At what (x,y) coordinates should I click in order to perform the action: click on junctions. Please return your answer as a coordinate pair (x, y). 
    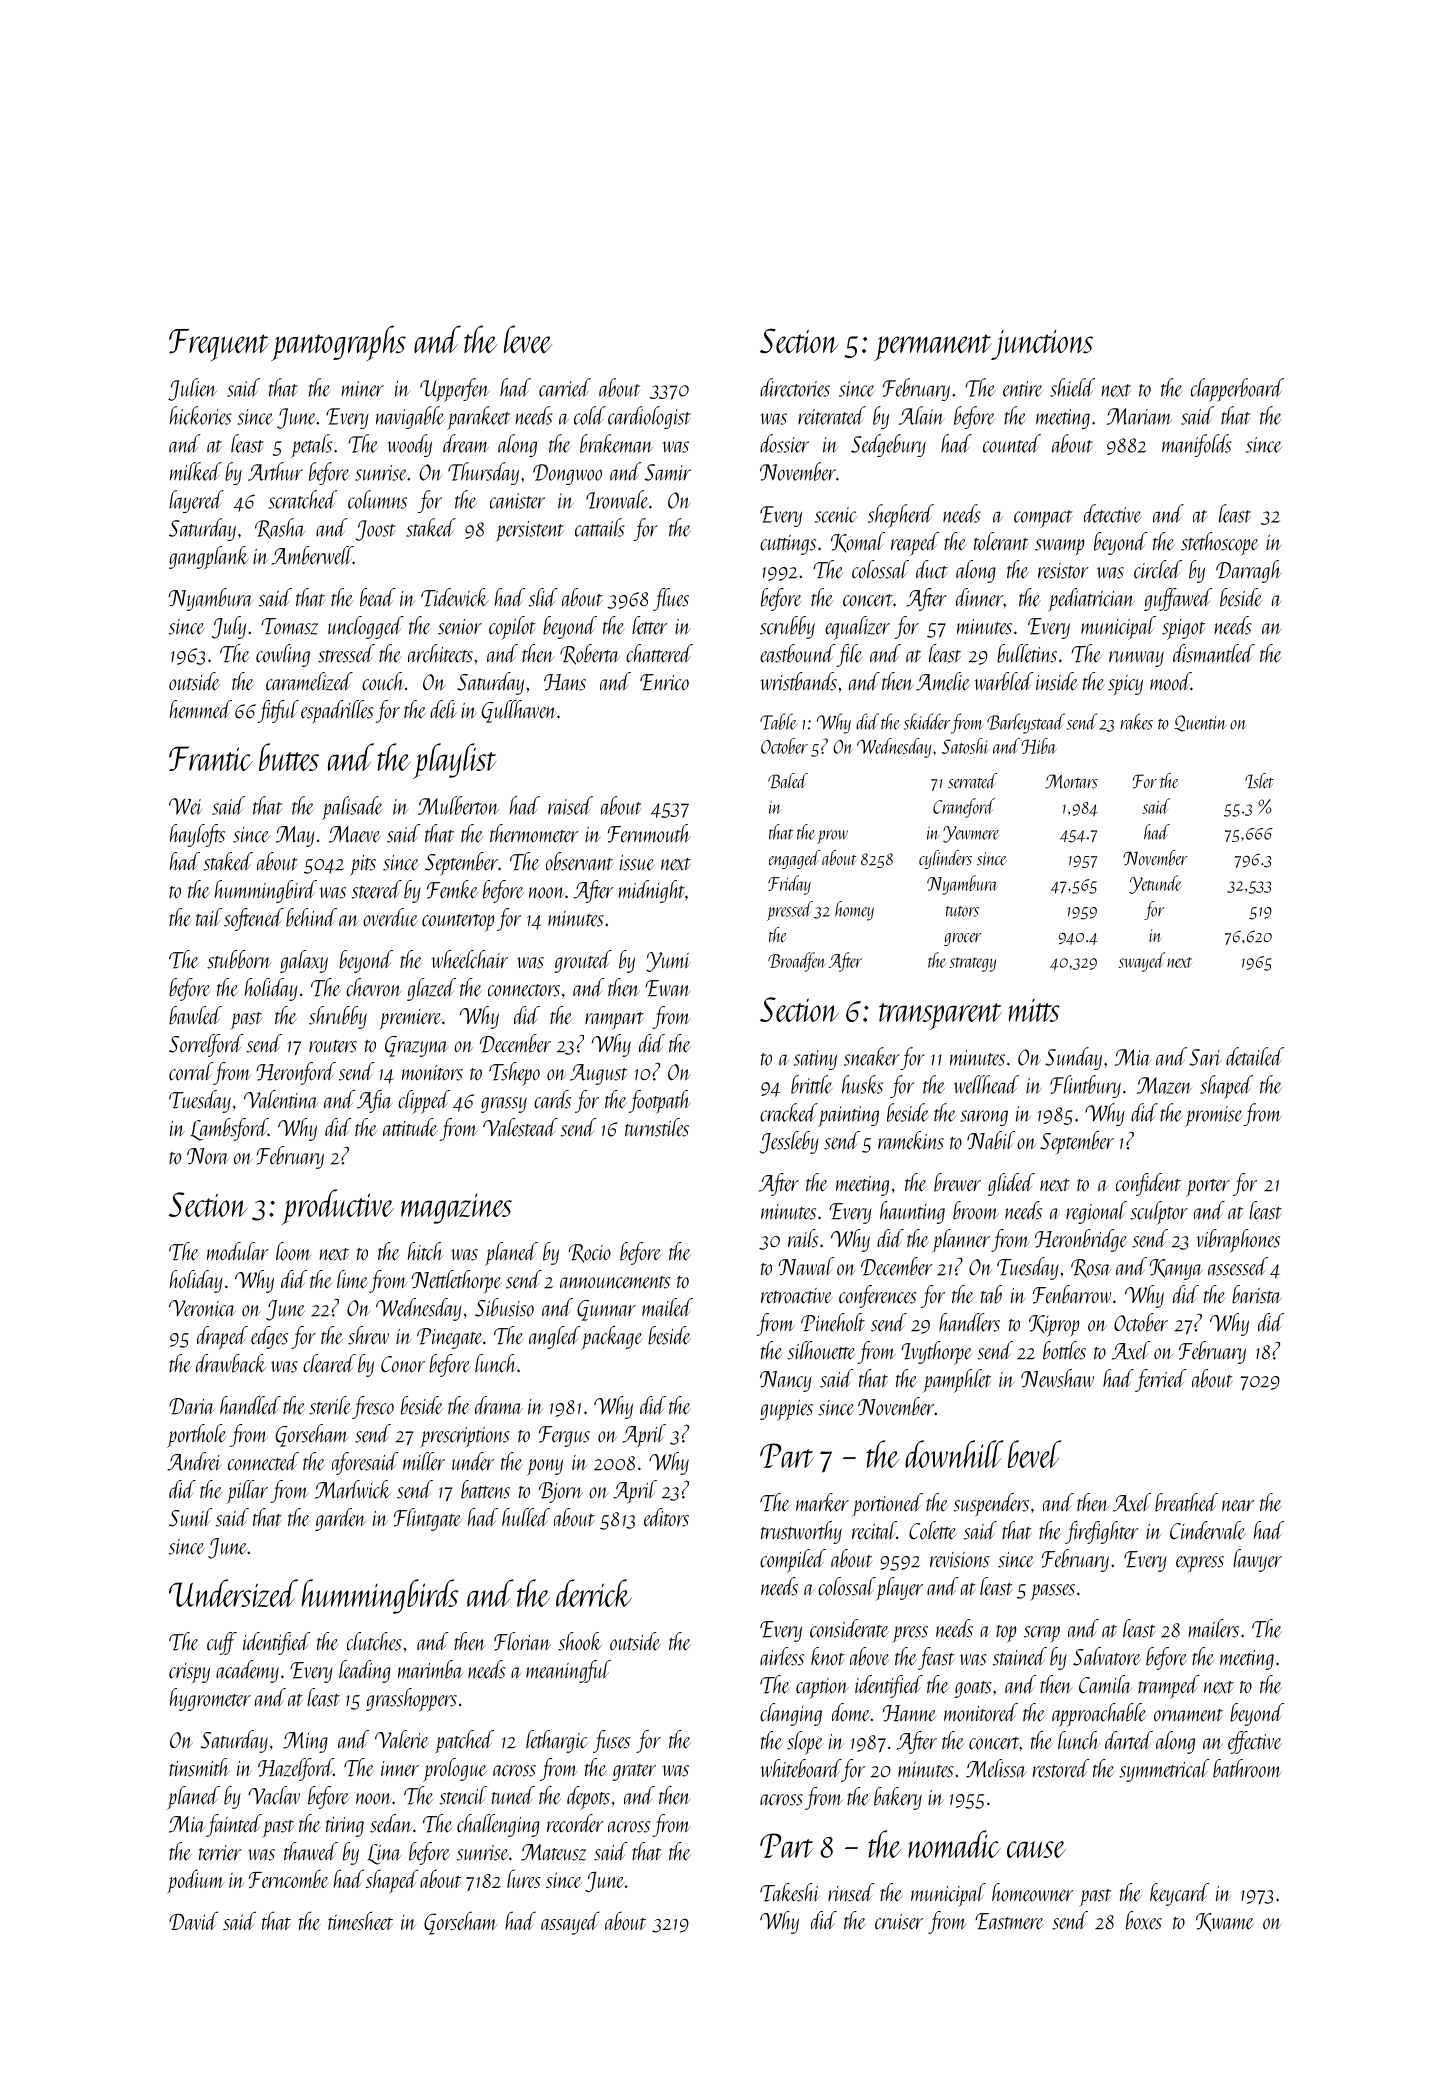
    Looking at the image, I should click on (1042, 345).
